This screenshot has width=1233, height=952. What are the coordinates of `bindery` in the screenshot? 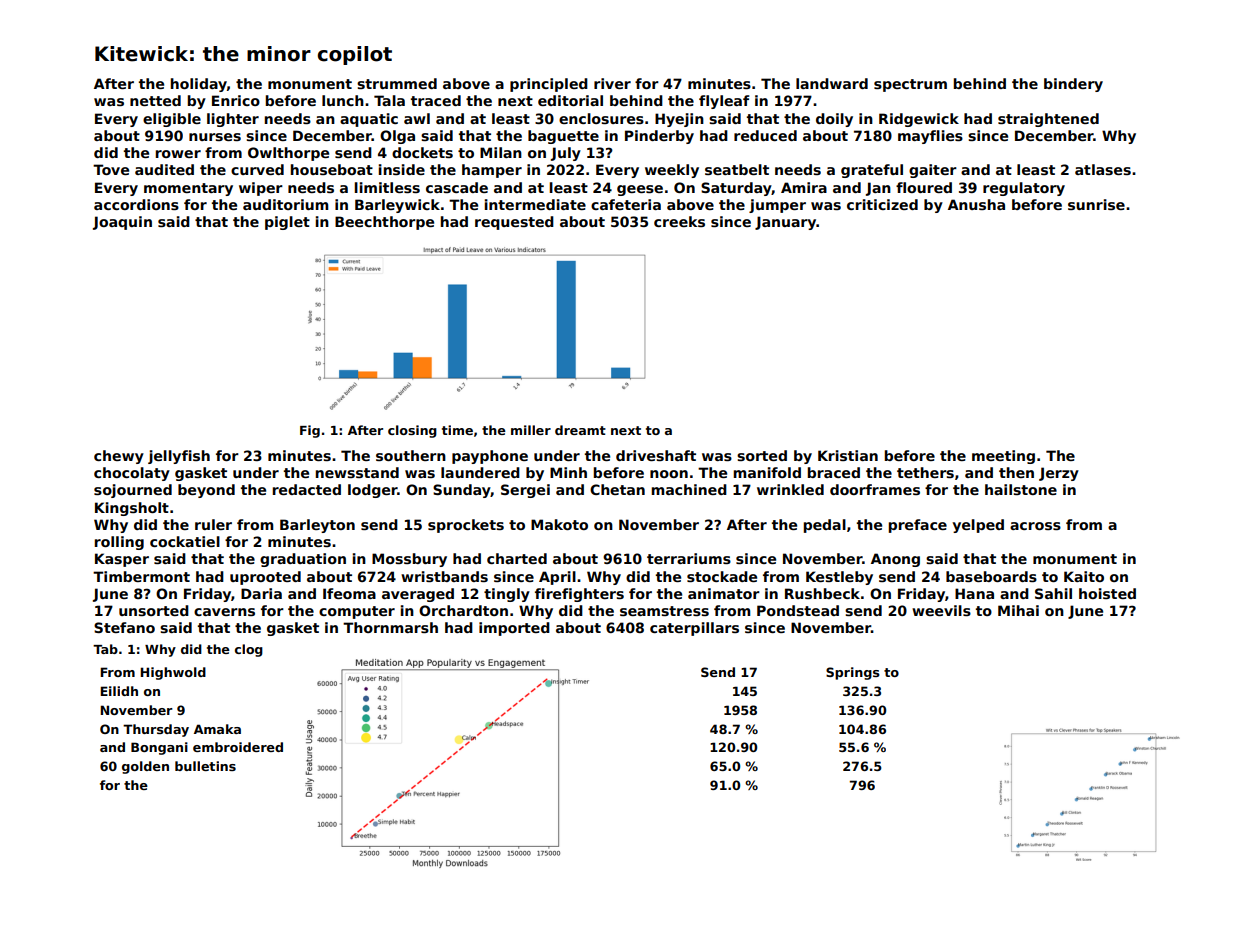 It's located at (1073, 85).
